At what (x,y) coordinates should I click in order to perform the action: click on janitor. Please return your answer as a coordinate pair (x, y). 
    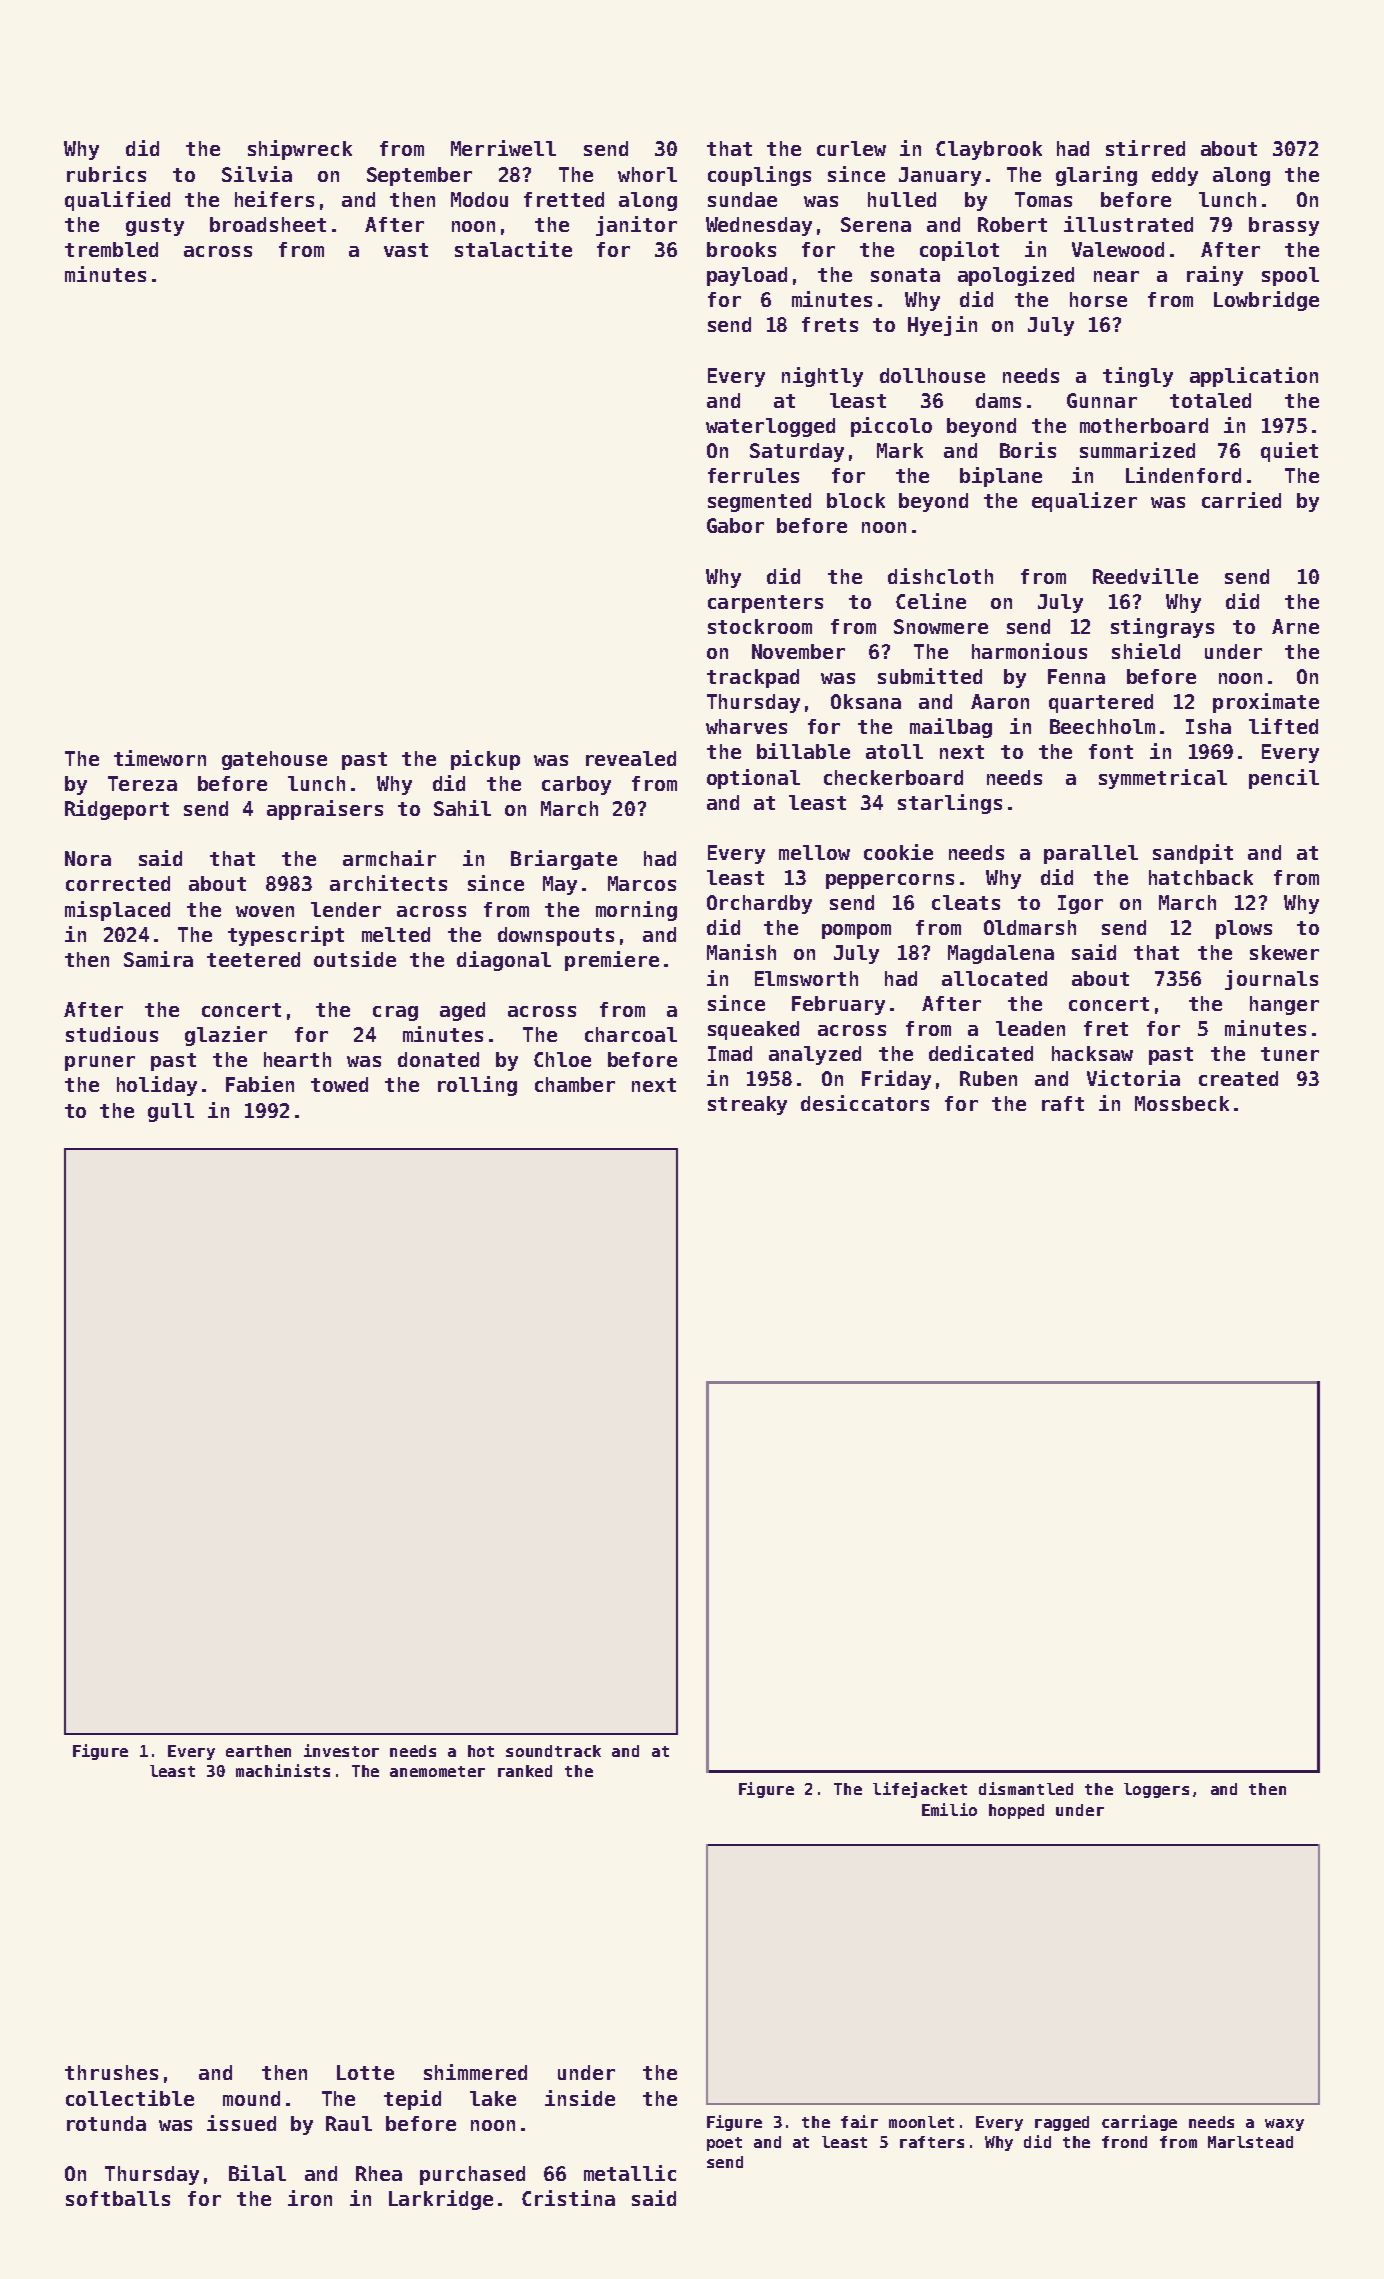
    Looking at the image, I should click on (636, 226).
